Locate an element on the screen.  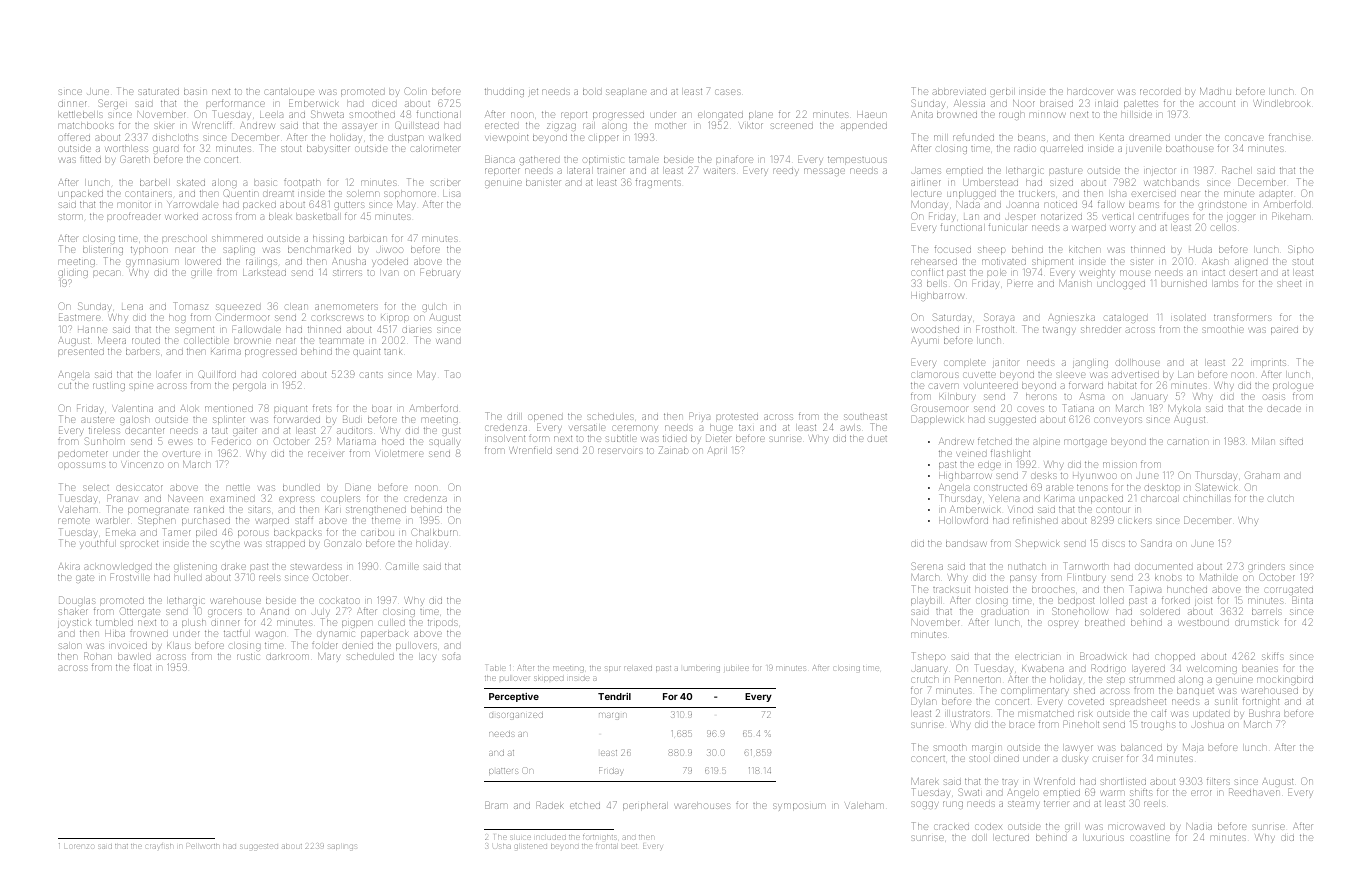
Zainab is located at coordinates (673, 450).
